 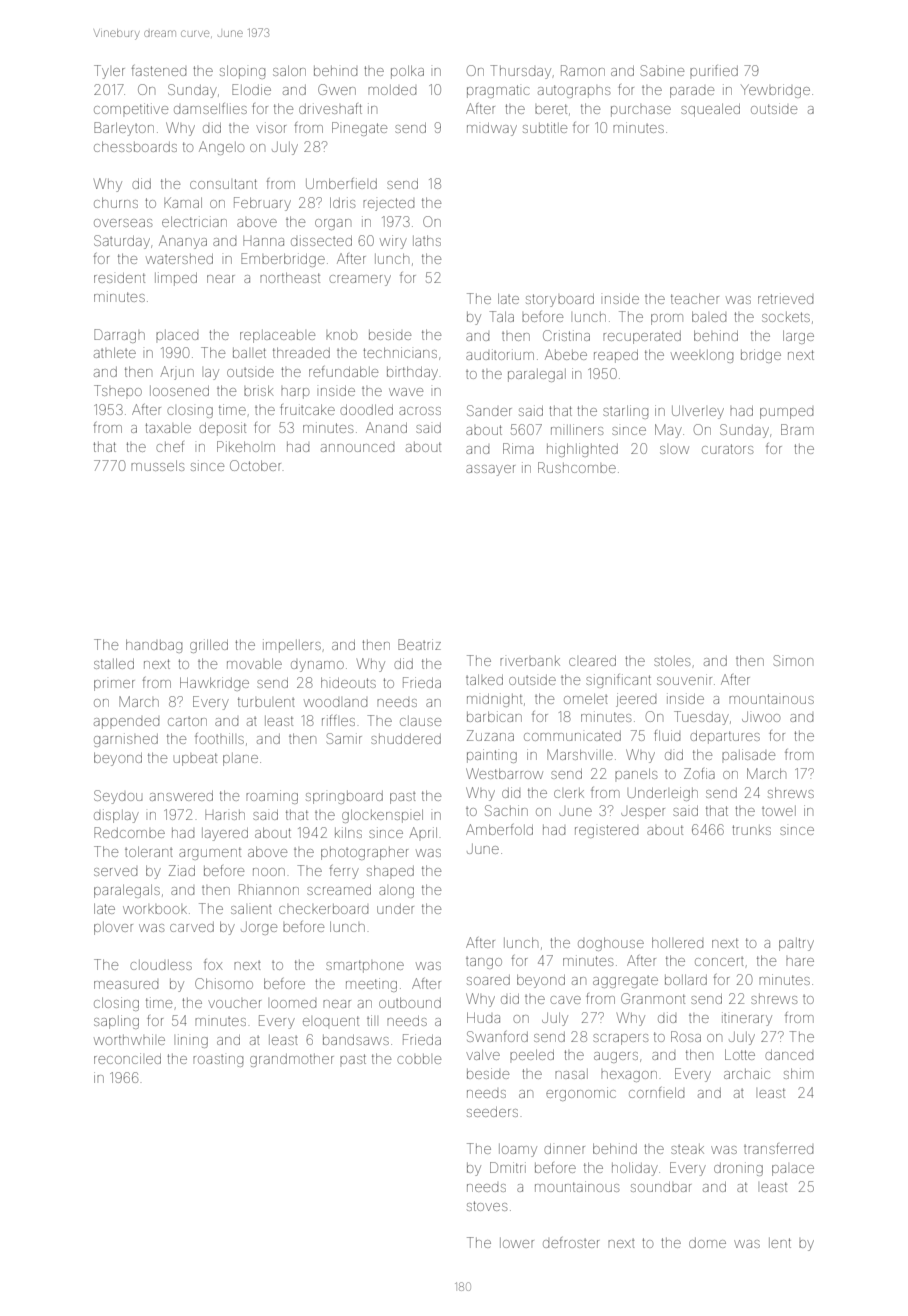 I want to click on worthwhile, so click(x=129, y=1039).
